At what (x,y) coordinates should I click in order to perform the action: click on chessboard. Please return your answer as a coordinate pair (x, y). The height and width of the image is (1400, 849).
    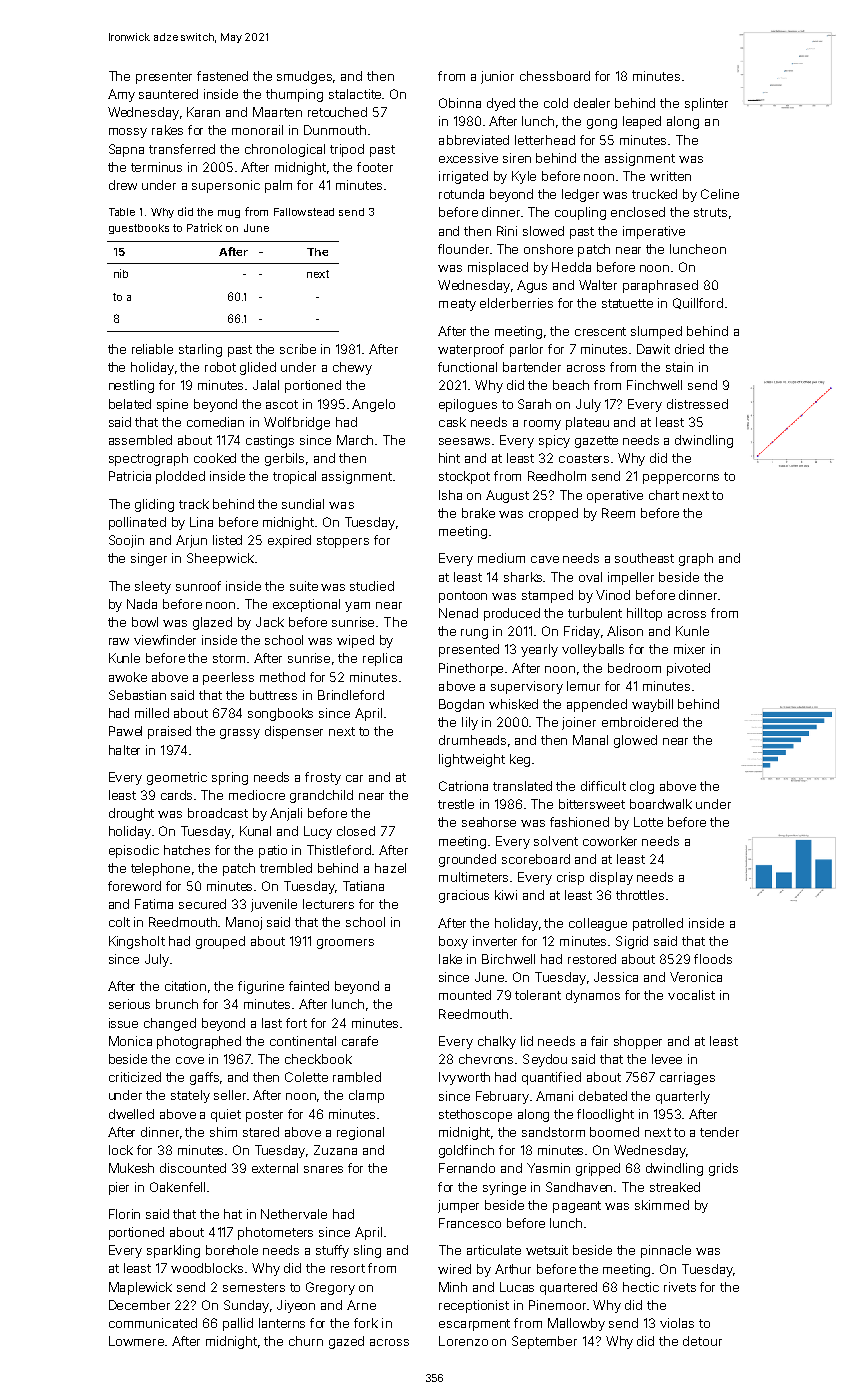
    Looking at the image, I should click on (555, 76).
